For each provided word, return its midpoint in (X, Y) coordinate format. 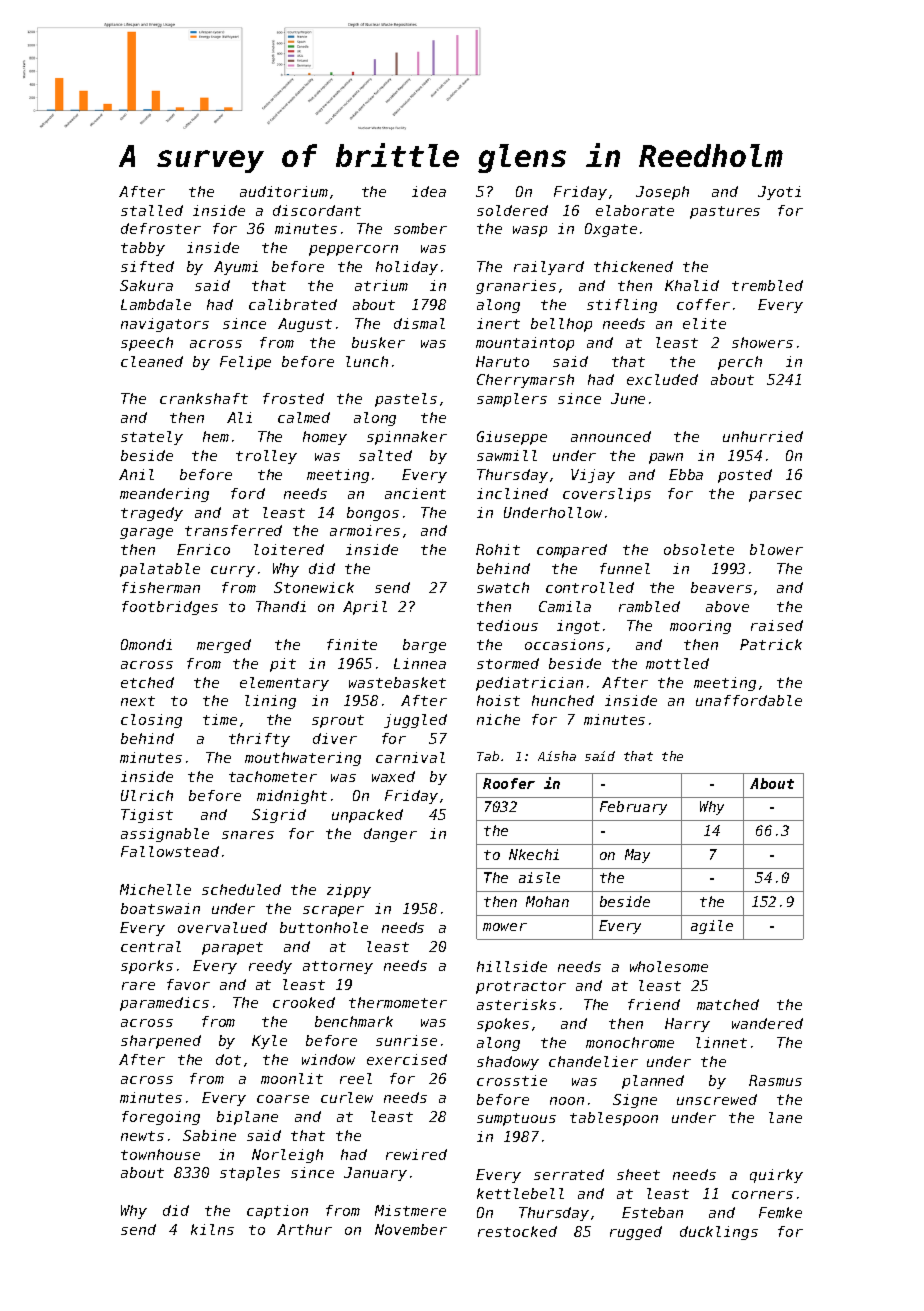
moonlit (292, 1078)
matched (728, 1004)
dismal (419, 323)
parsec (775, 496)
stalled (152, 210)
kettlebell (520, 1193)
